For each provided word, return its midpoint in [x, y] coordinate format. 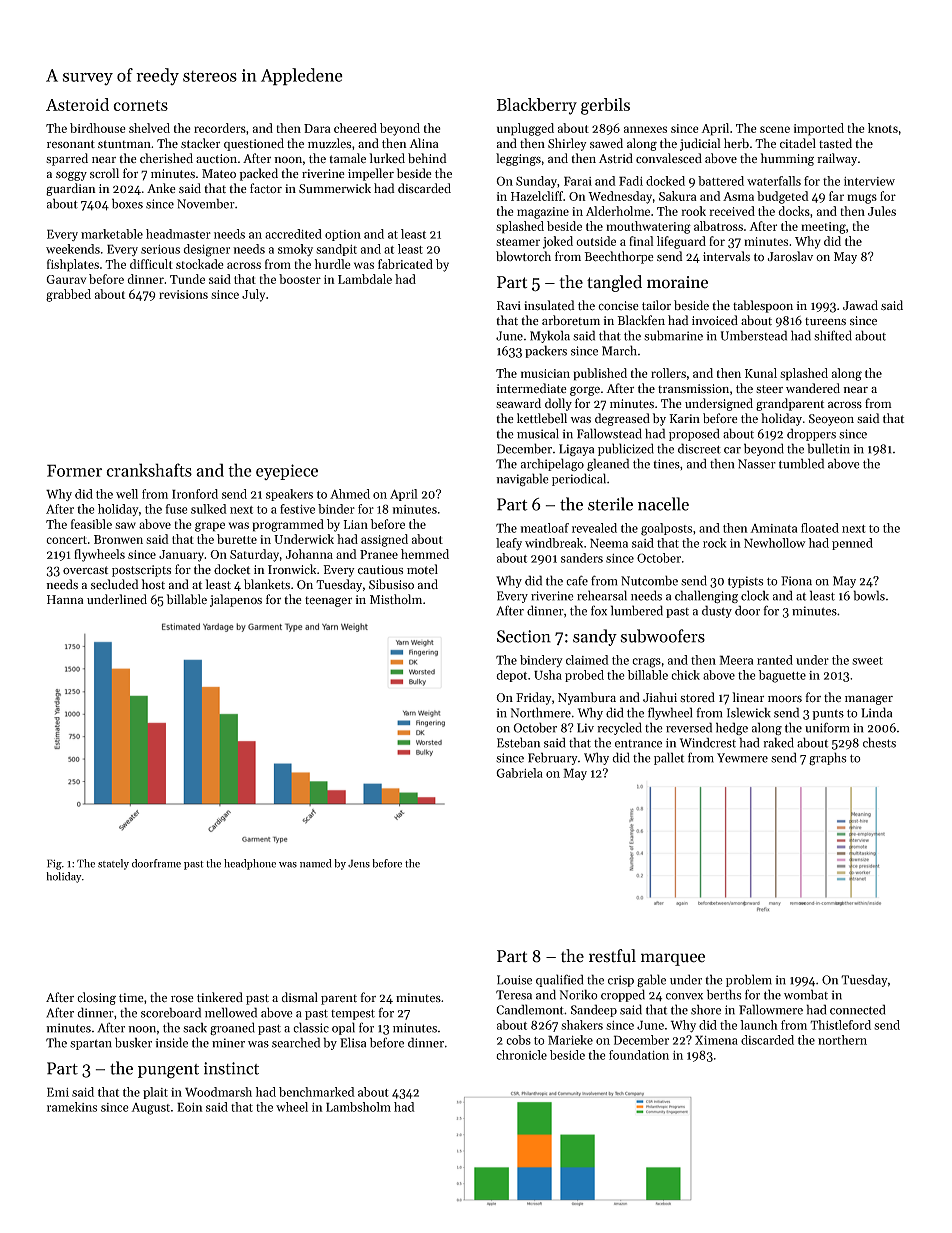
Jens [359, 863]
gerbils [605, 106]
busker [133, 1042]
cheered [355, 128]
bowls [869, 595]
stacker [200, 143]
